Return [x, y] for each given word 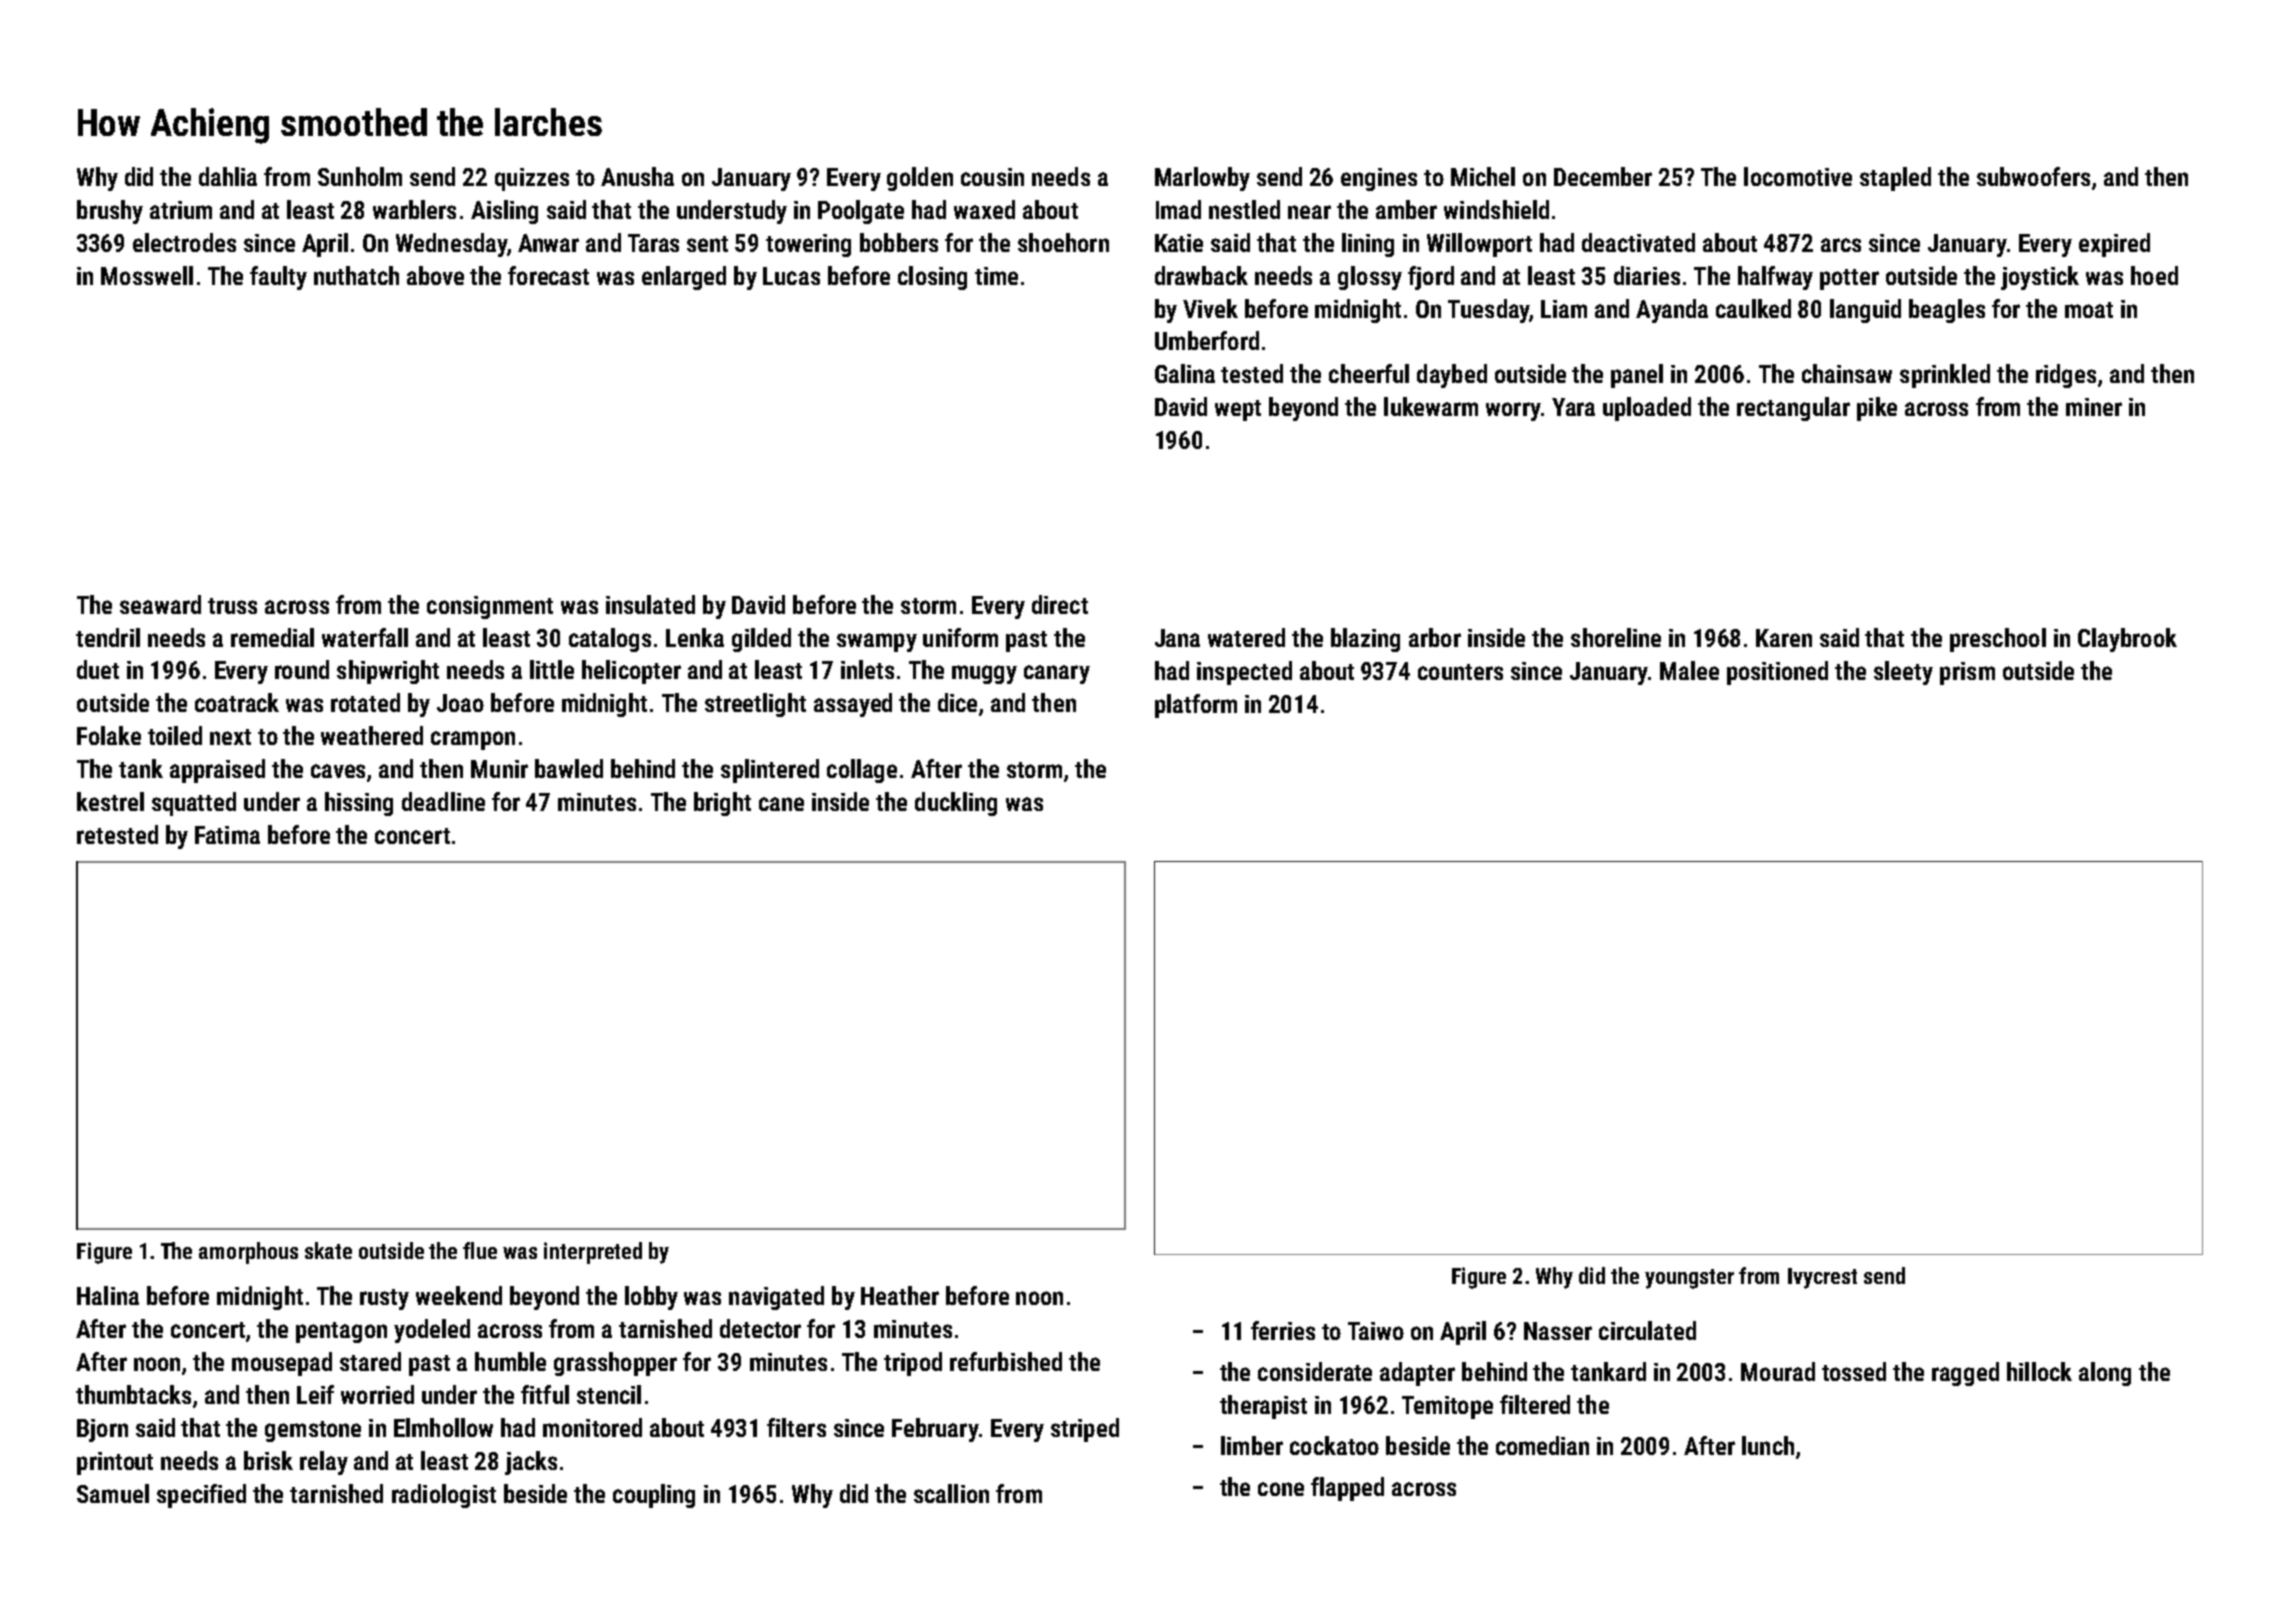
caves [338, 771]
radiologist [444, 1496]
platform [1196, 706]
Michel [1483, 176]
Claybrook [2127, 640]
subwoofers [2033, 176]
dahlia [228, 176]
